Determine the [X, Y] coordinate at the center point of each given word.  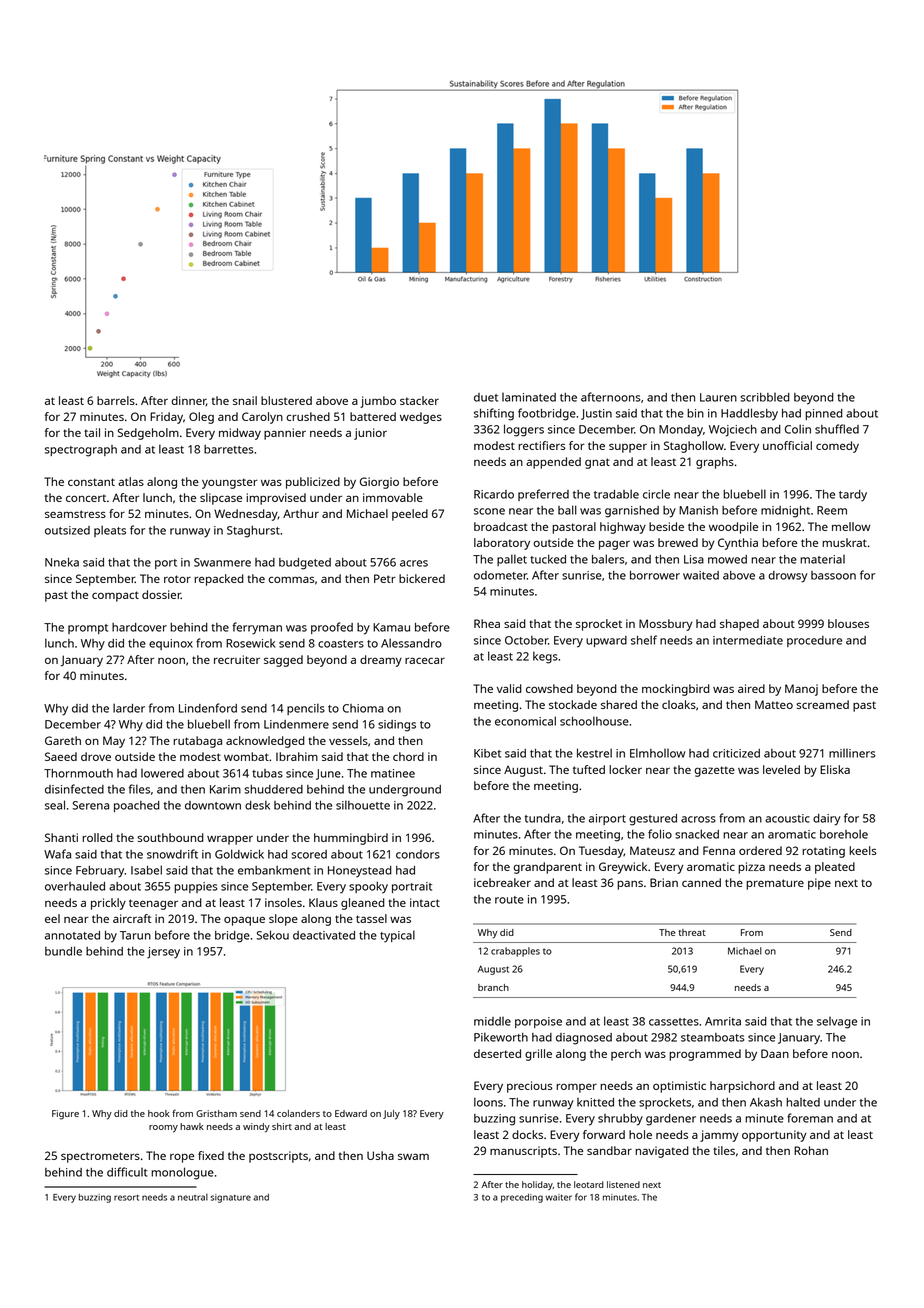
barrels [116, 400]
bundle [63, 951]
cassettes [674, 1022]
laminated [529, 397]
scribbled [765, 397]
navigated [662, 1152]
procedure [814, 641]
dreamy [381, 661]
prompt [88, 629]
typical [397, 936]
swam [413, 1156]
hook [159, 1113]
